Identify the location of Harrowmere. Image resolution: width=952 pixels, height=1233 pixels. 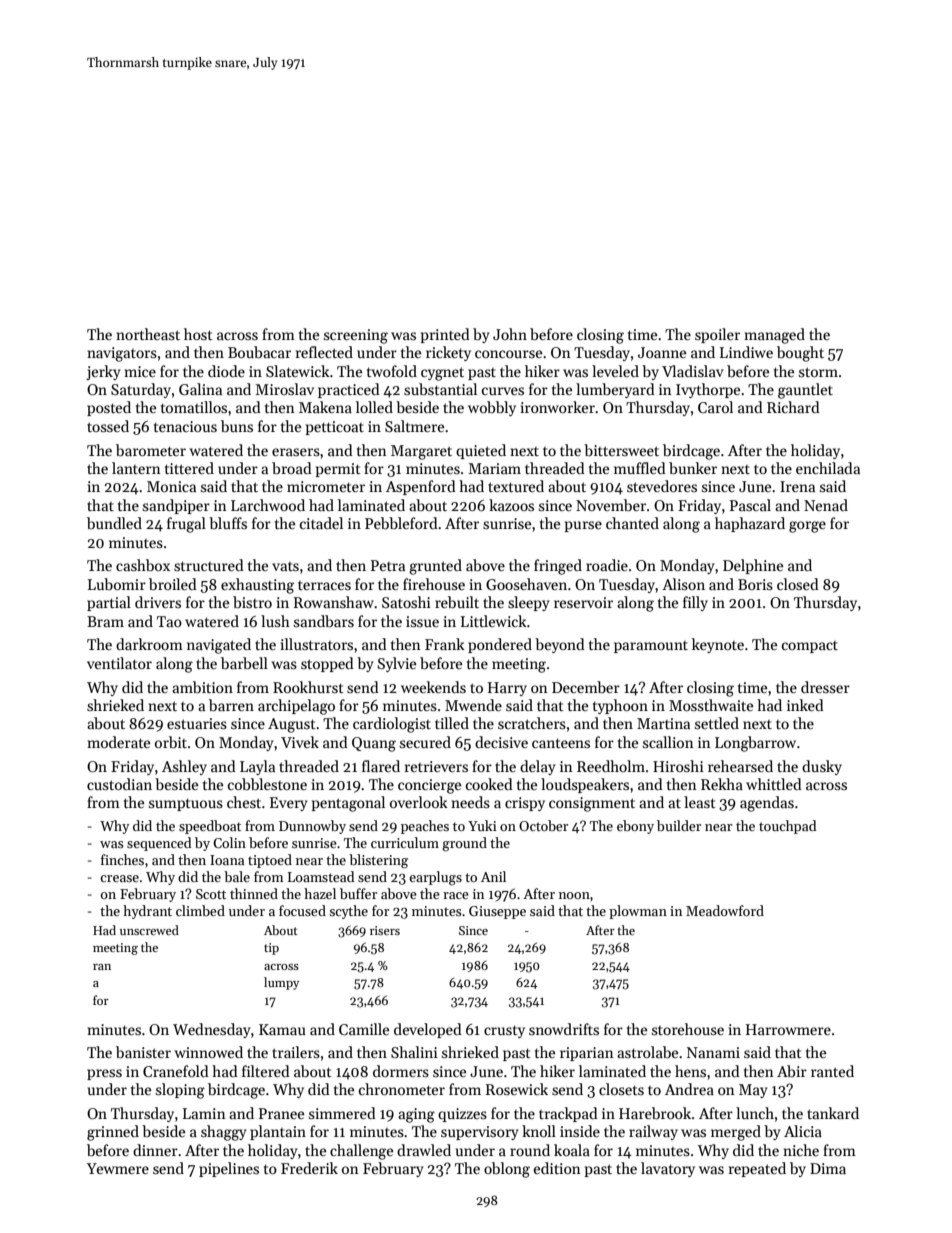
(788, 1029).
